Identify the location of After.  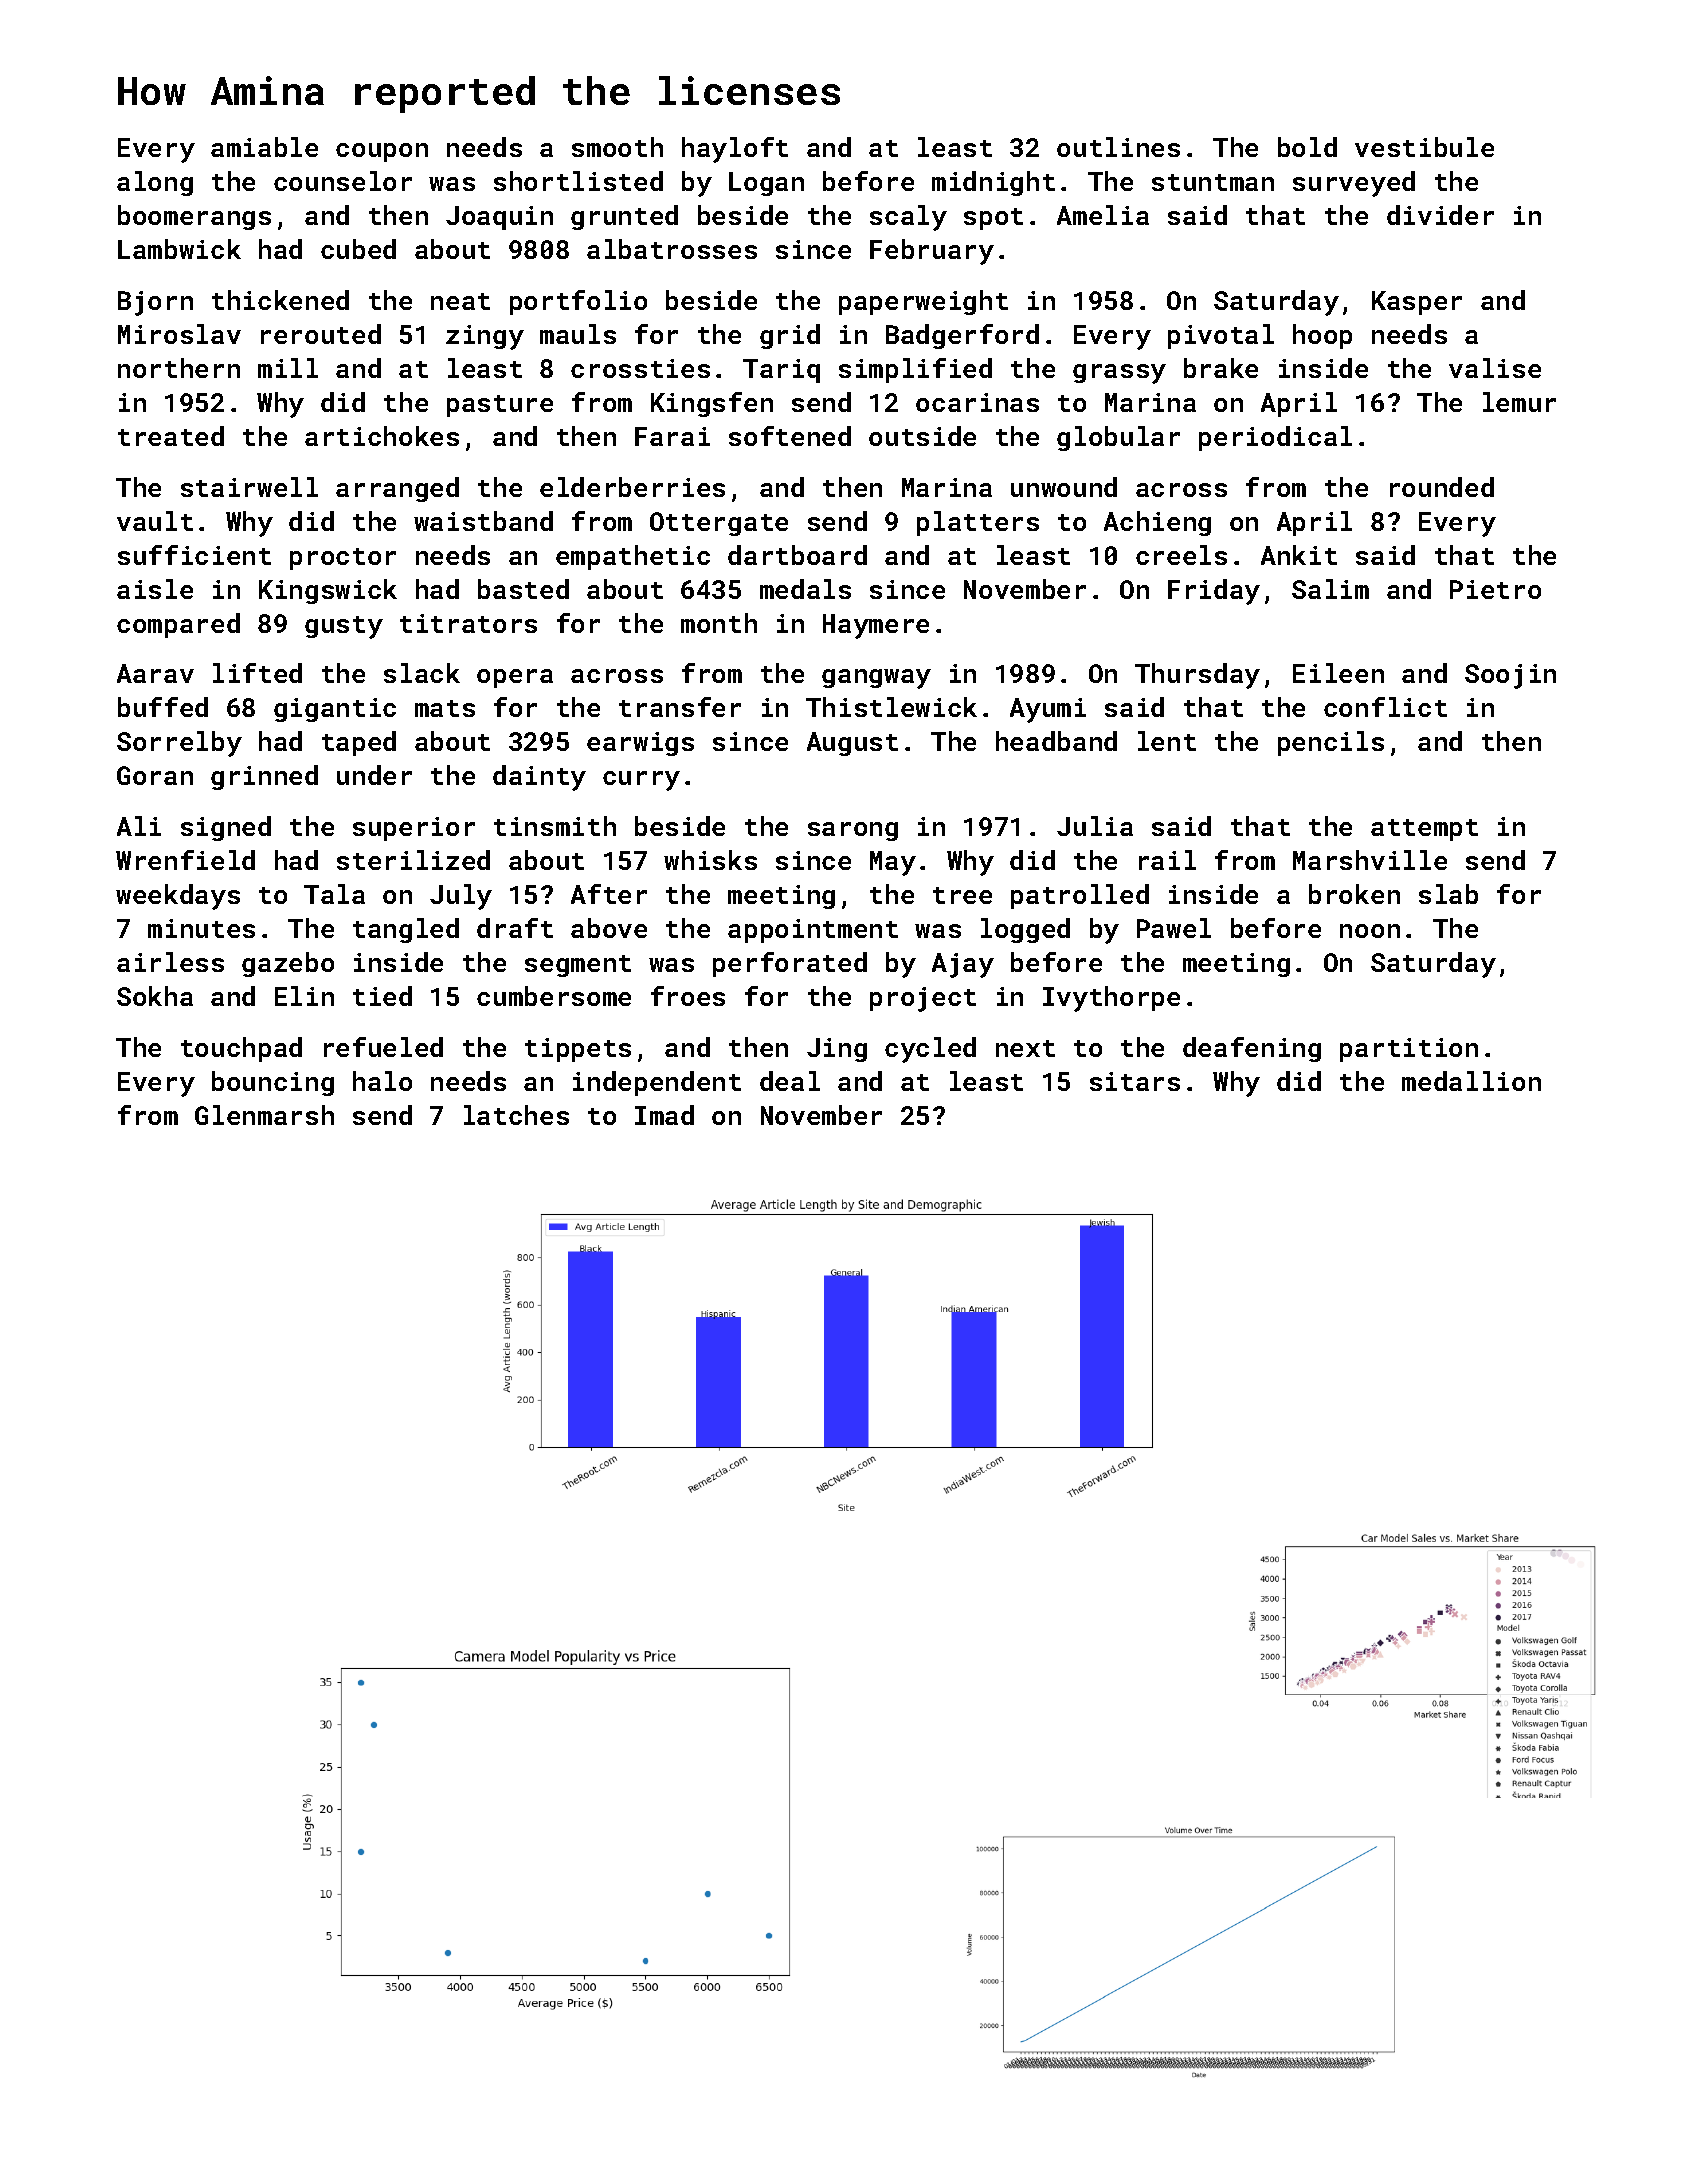
(609, 894).
